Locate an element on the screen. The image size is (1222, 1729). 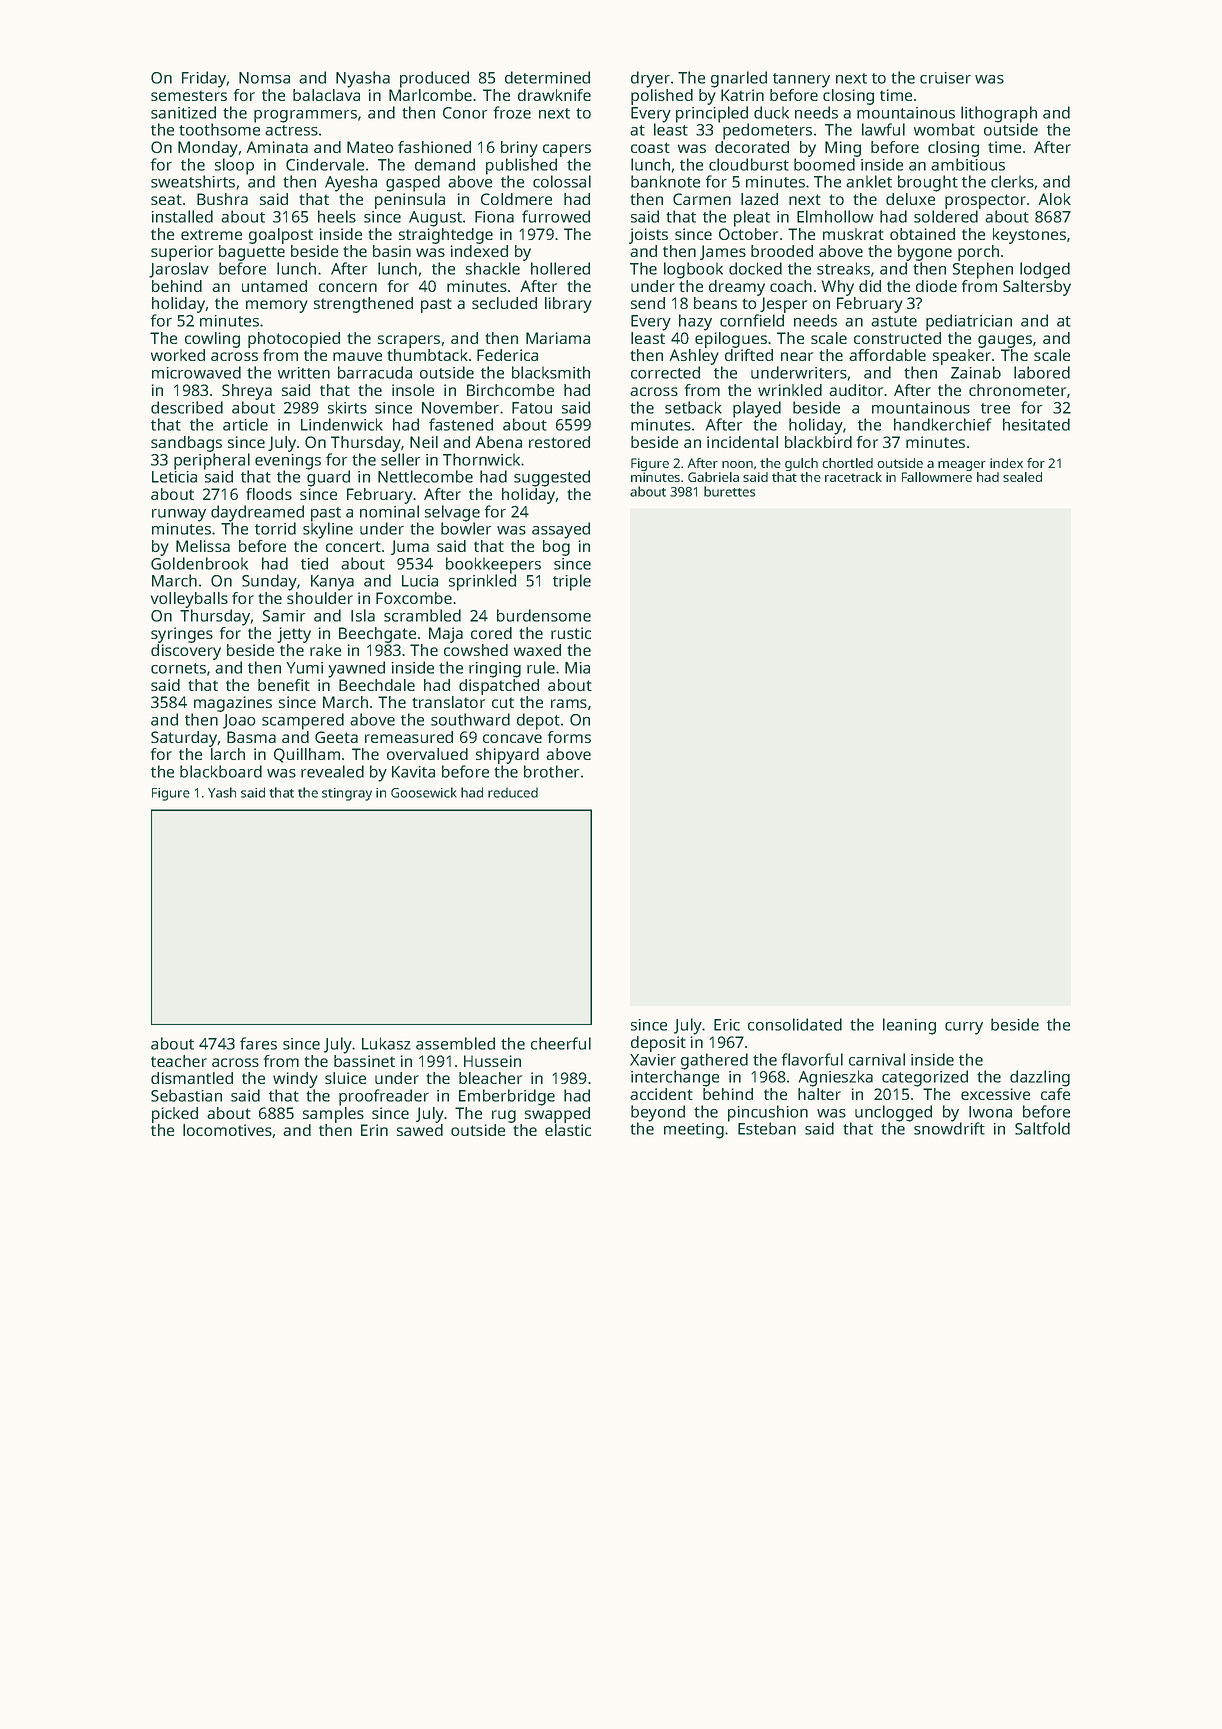
lithograph is located at coordinates (999, 114).
